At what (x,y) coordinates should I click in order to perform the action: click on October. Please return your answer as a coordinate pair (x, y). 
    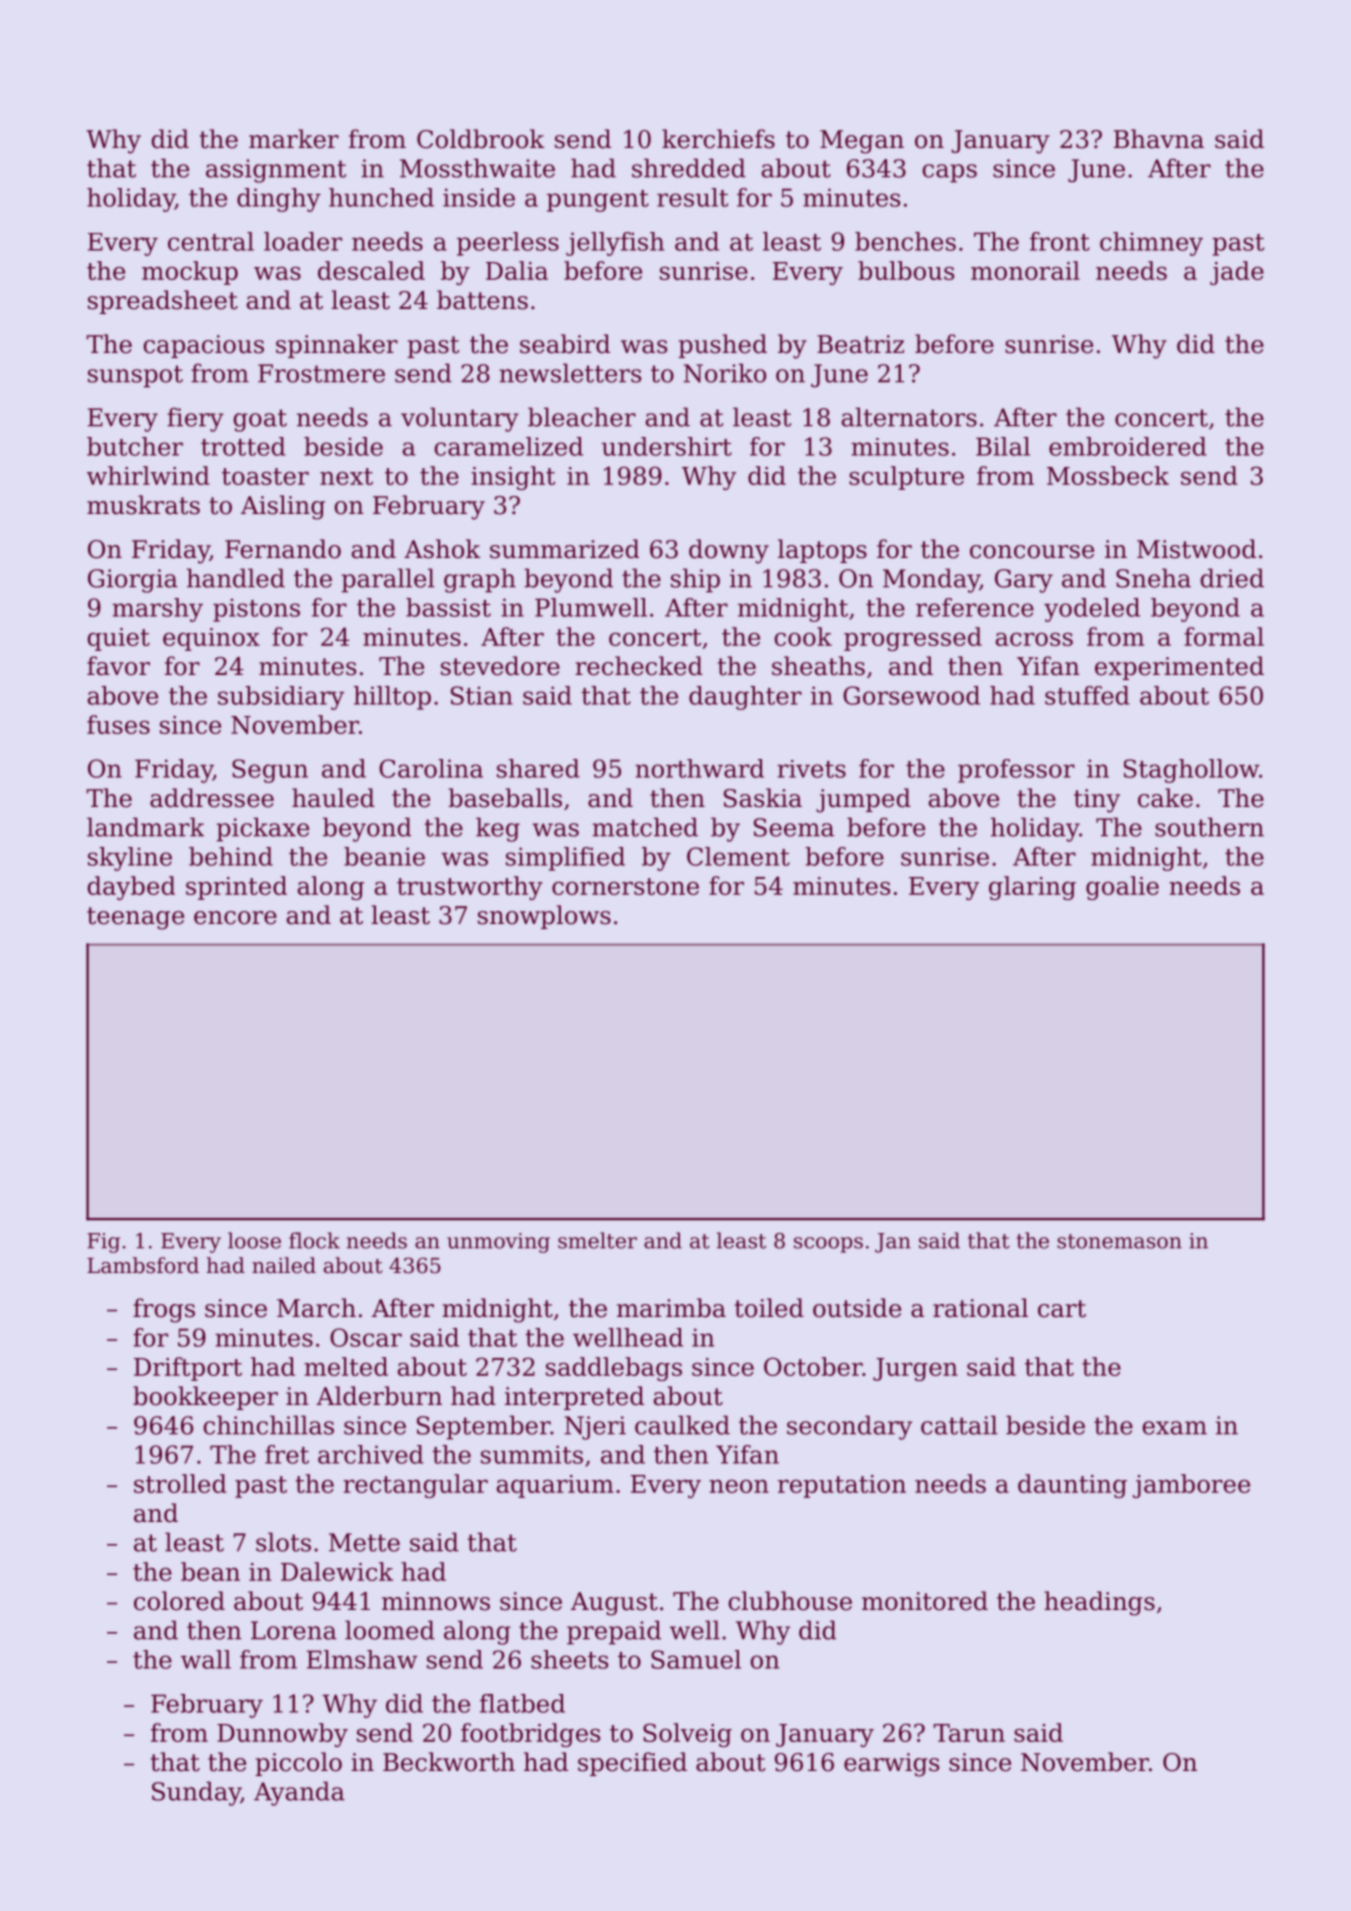
    Looking at the image, I should click on (813, 1366).
